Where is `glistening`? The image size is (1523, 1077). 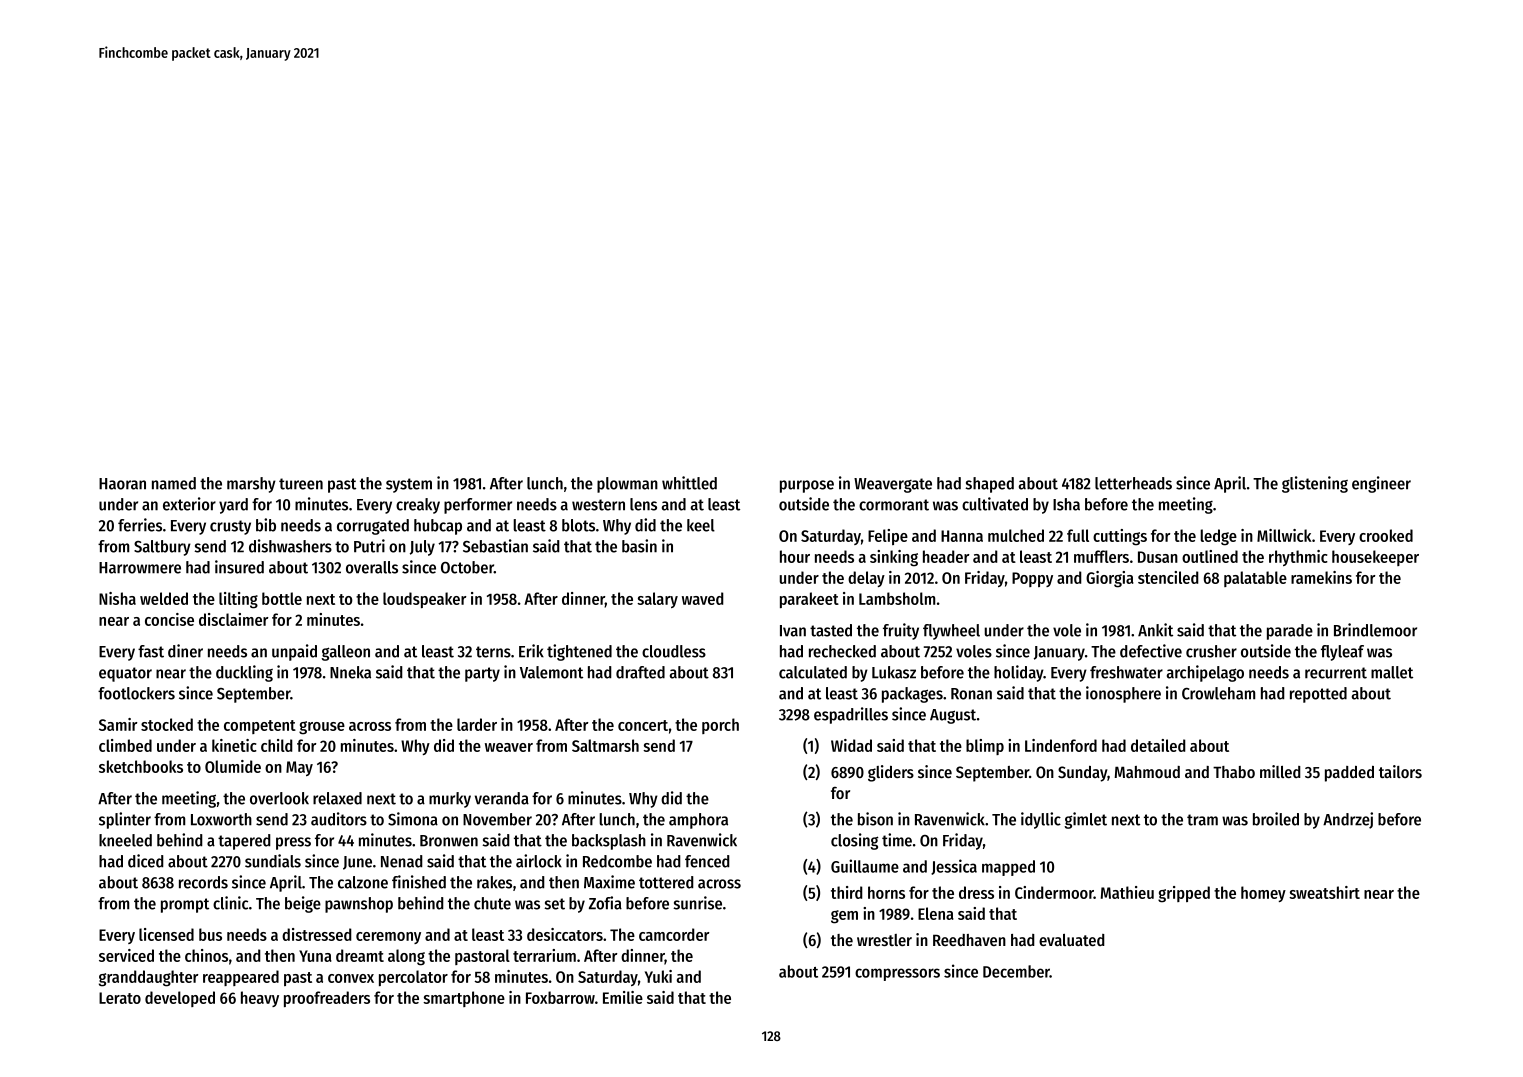 glistening is located at coordinates (1315, 484).
